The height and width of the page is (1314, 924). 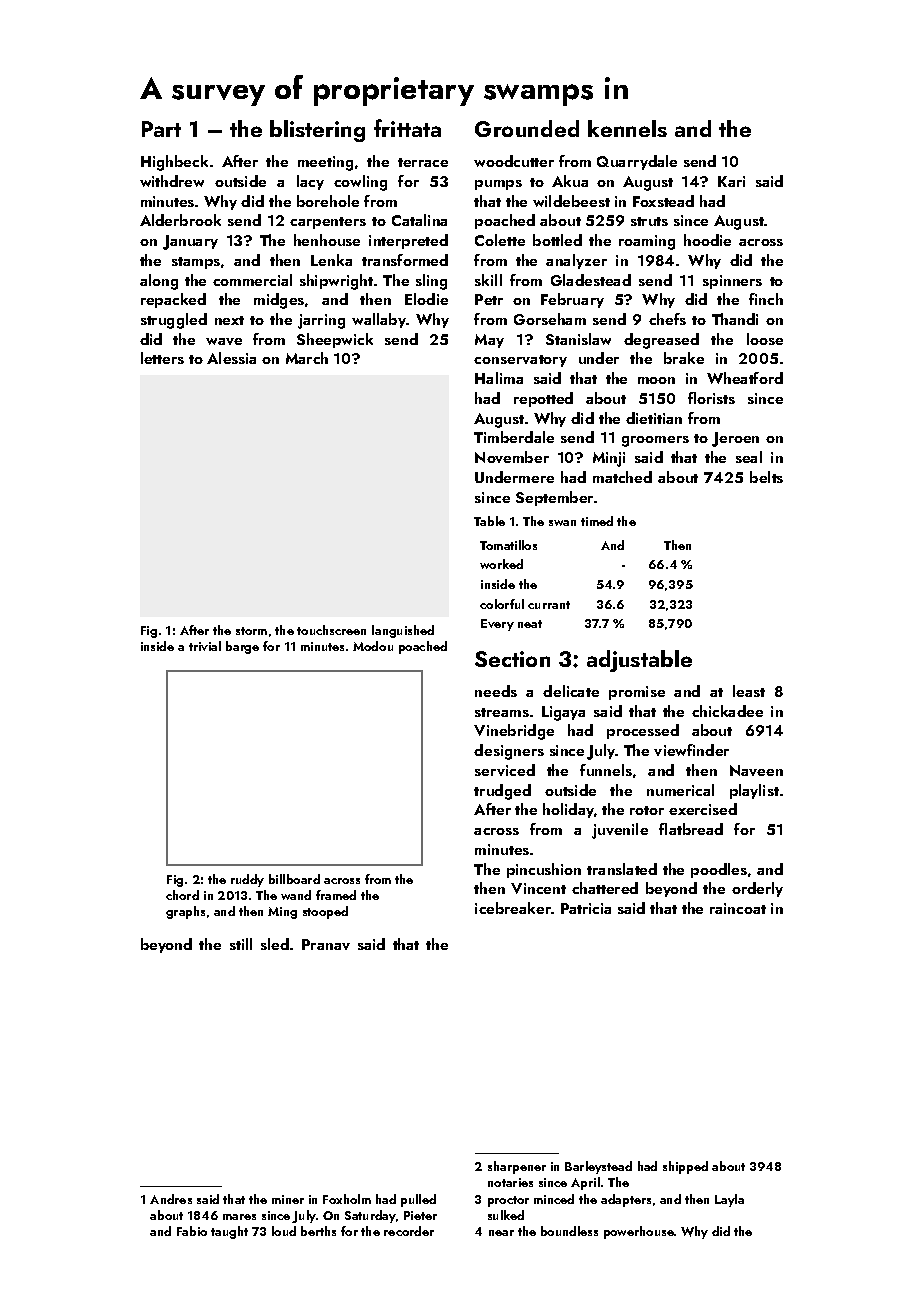 What do you see at coordinates (691, 829) in the page?
I see `flatbread` at bounding box center [691, 829].
